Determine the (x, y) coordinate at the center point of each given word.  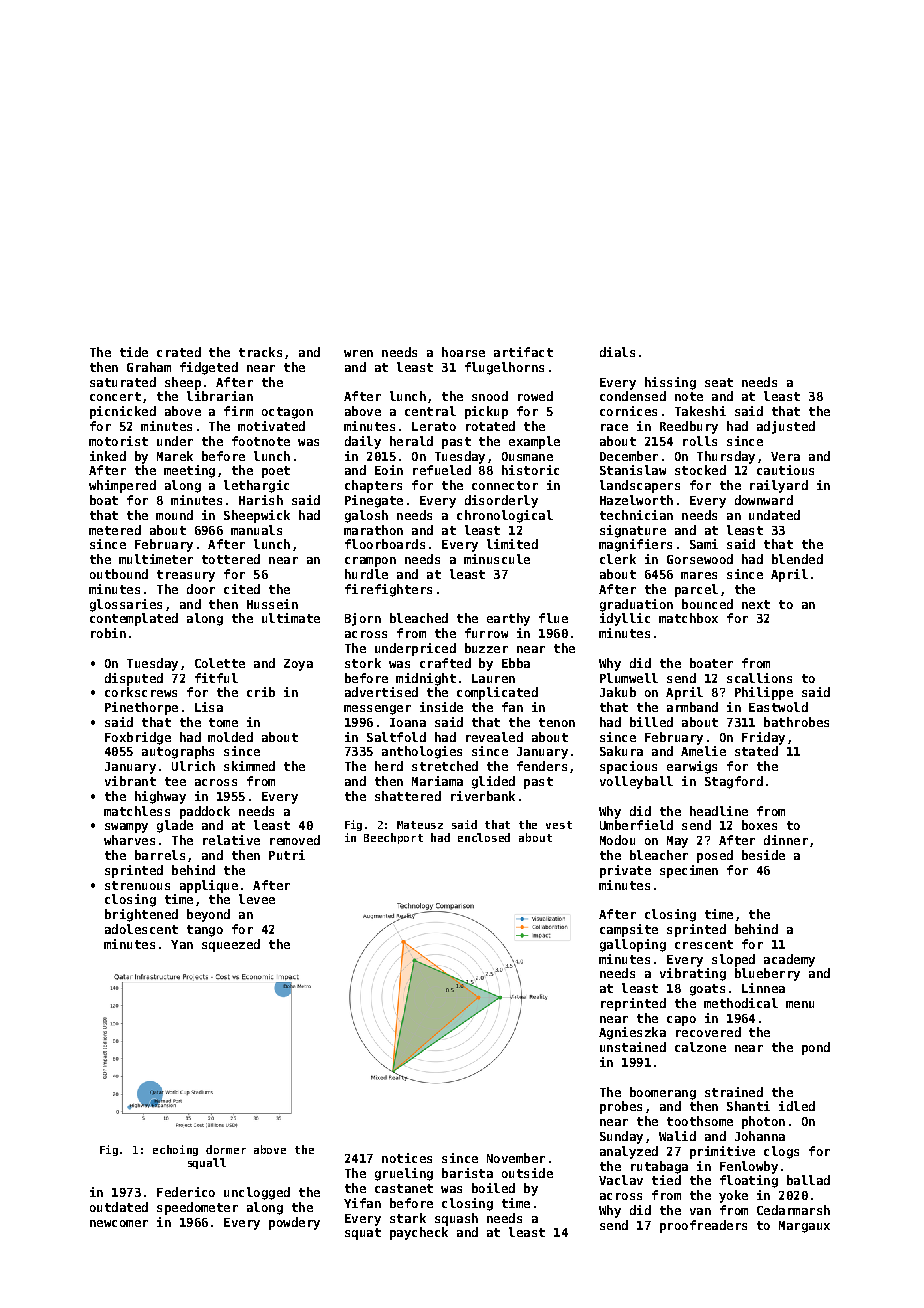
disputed (134, 679)
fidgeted (209, 368)
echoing (175, 1150)
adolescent (141, 929)
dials (617, 352)
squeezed (231, 945)
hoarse (463, 352)
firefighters (388, 590)
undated (774, 515)
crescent (704, 944)
